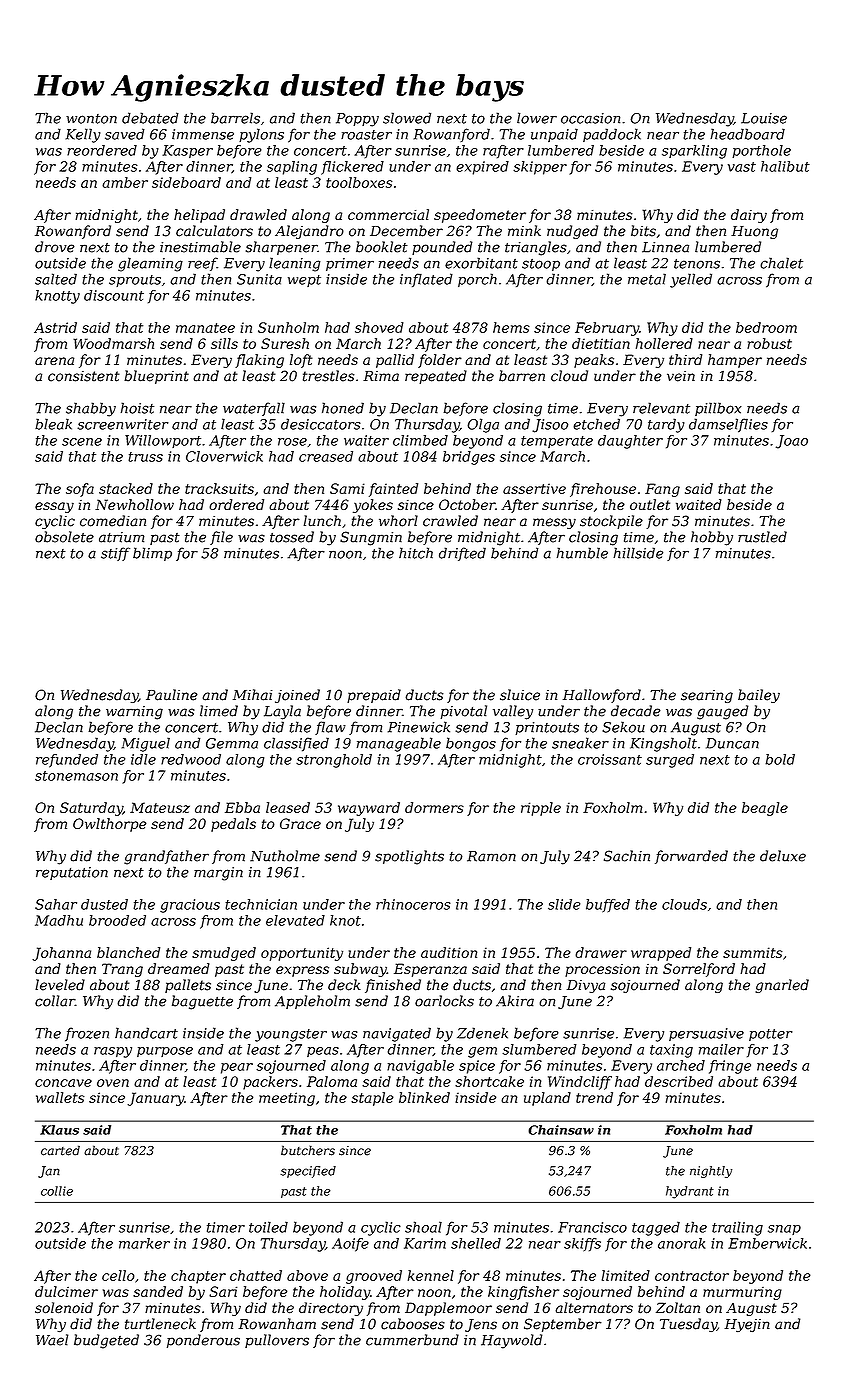  What do you see at coordinates (769, 343) in the document?
I see `robust` at bounding box center [769, 343].
